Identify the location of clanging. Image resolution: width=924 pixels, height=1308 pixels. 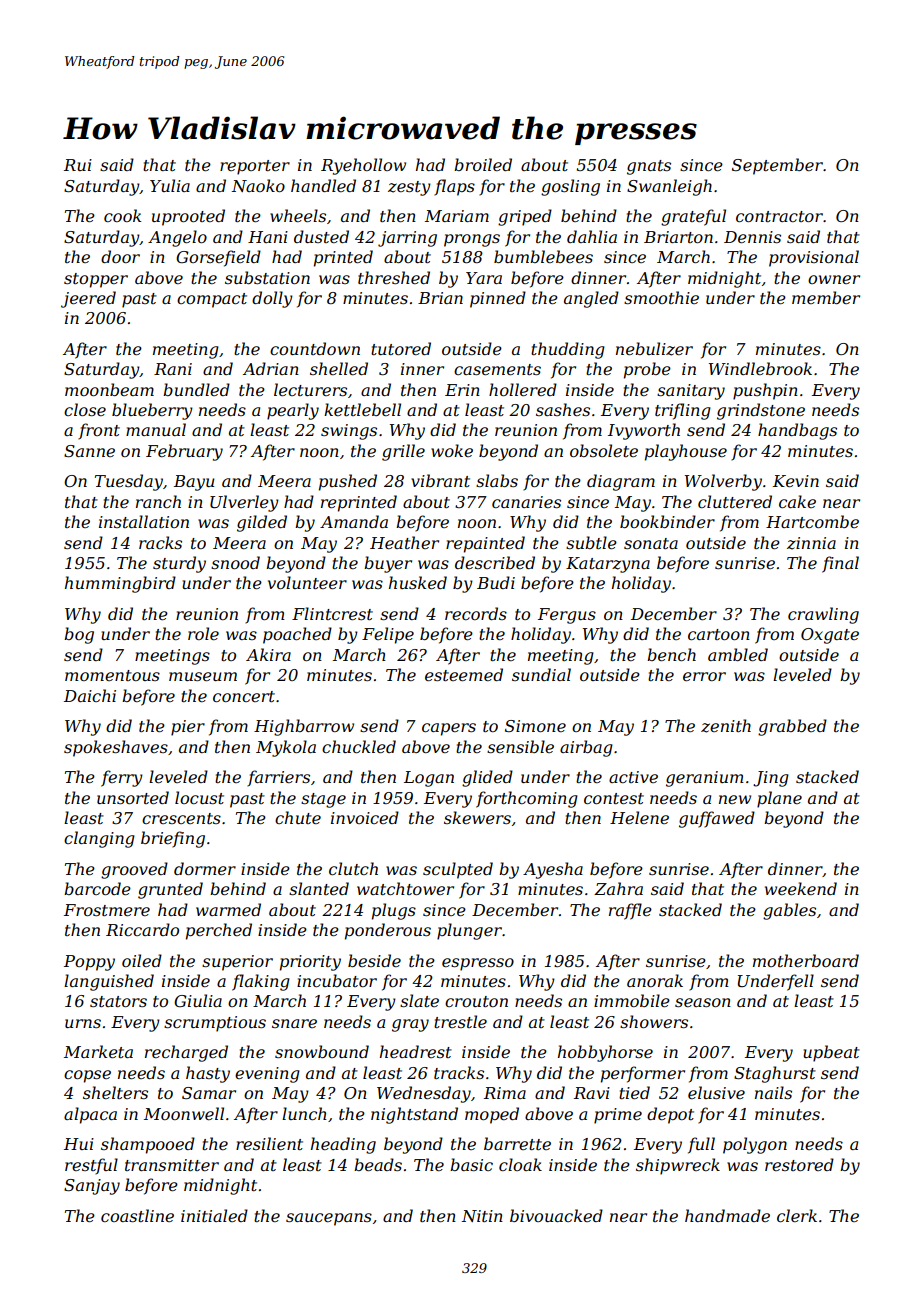
(99, 839).
